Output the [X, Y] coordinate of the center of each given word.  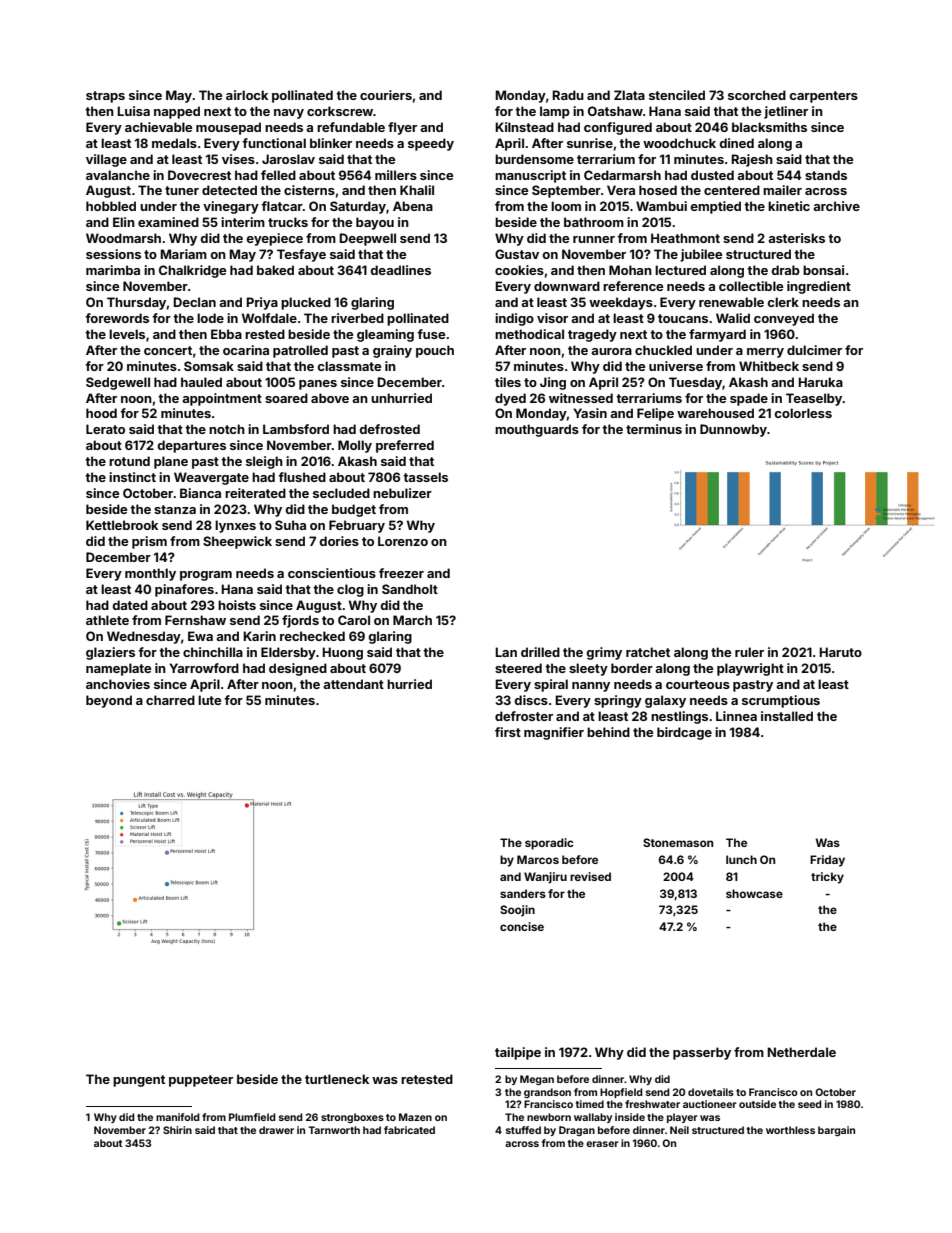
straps [105, 97]
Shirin [177, 1130]
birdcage [684, 733]
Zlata [629, 95]
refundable [351, 127]
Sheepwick [237, 542]
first [508, 732]
